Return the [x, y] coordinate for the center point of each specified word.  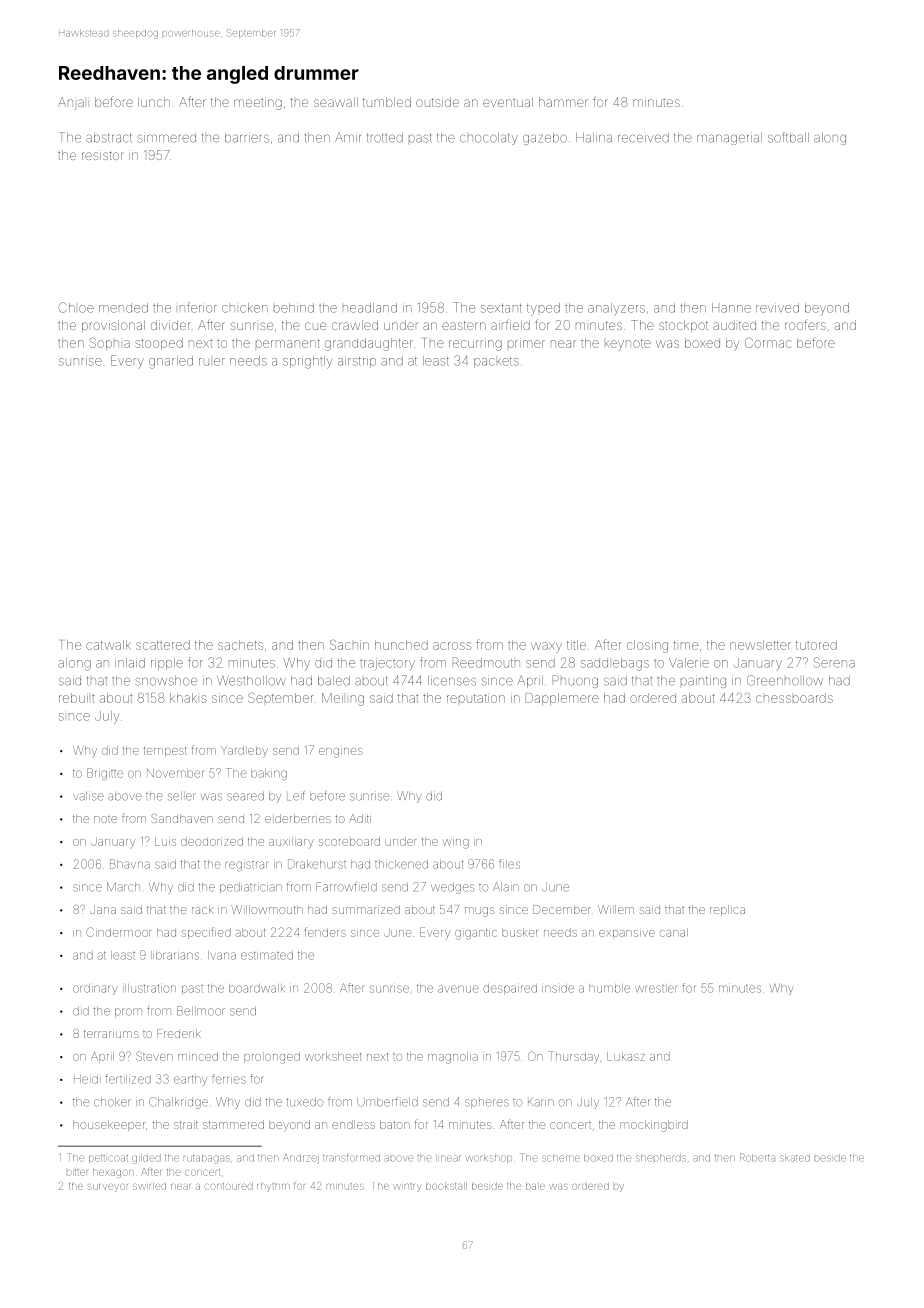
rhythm [273, 1187]
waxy [546, 647]
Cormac [768, 343]
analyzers [616, 309]
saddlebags [615, 664]
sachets [240, 645]
